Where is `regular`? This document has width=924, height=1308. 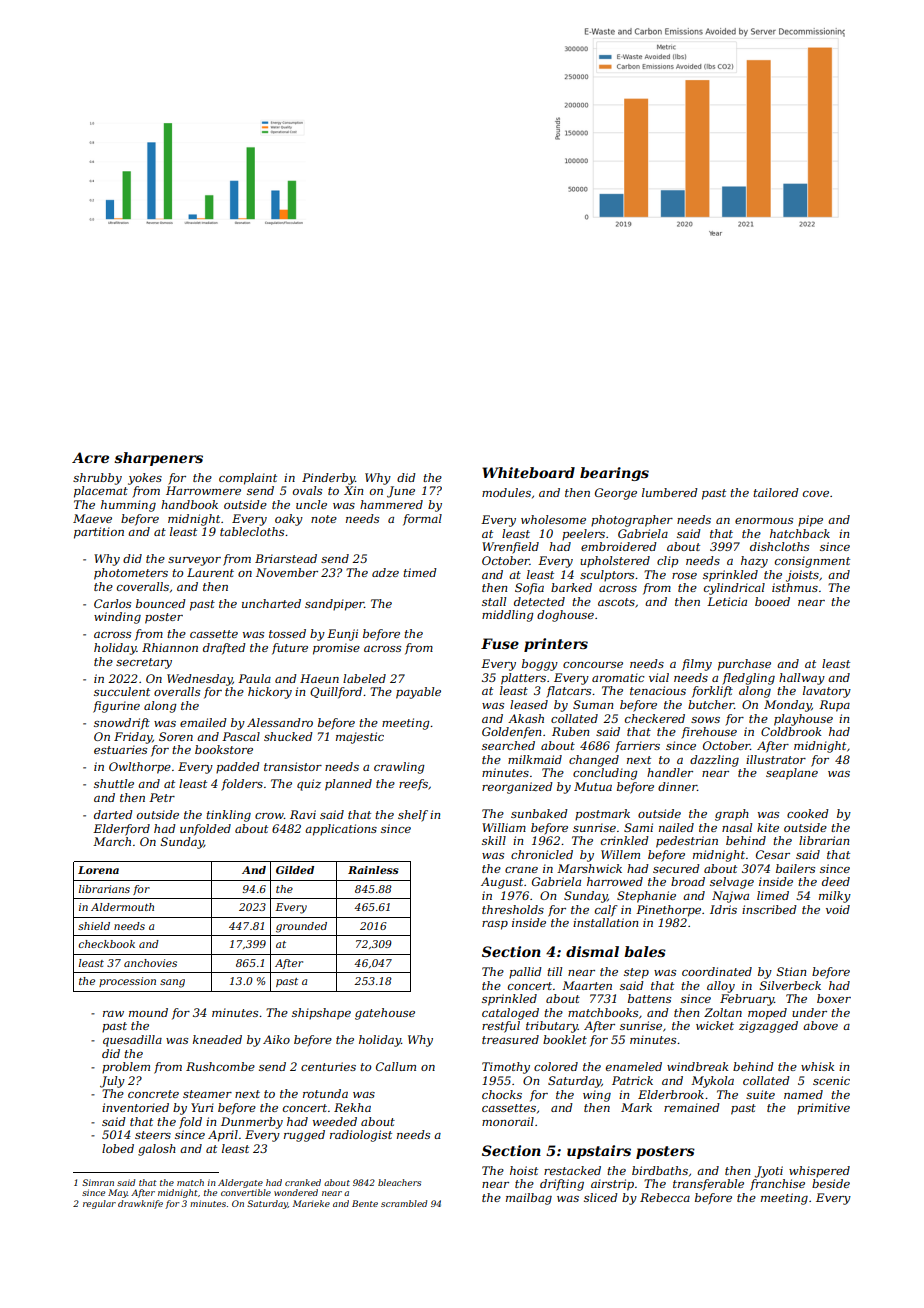 regular is located at coordinates (99, 1204).
